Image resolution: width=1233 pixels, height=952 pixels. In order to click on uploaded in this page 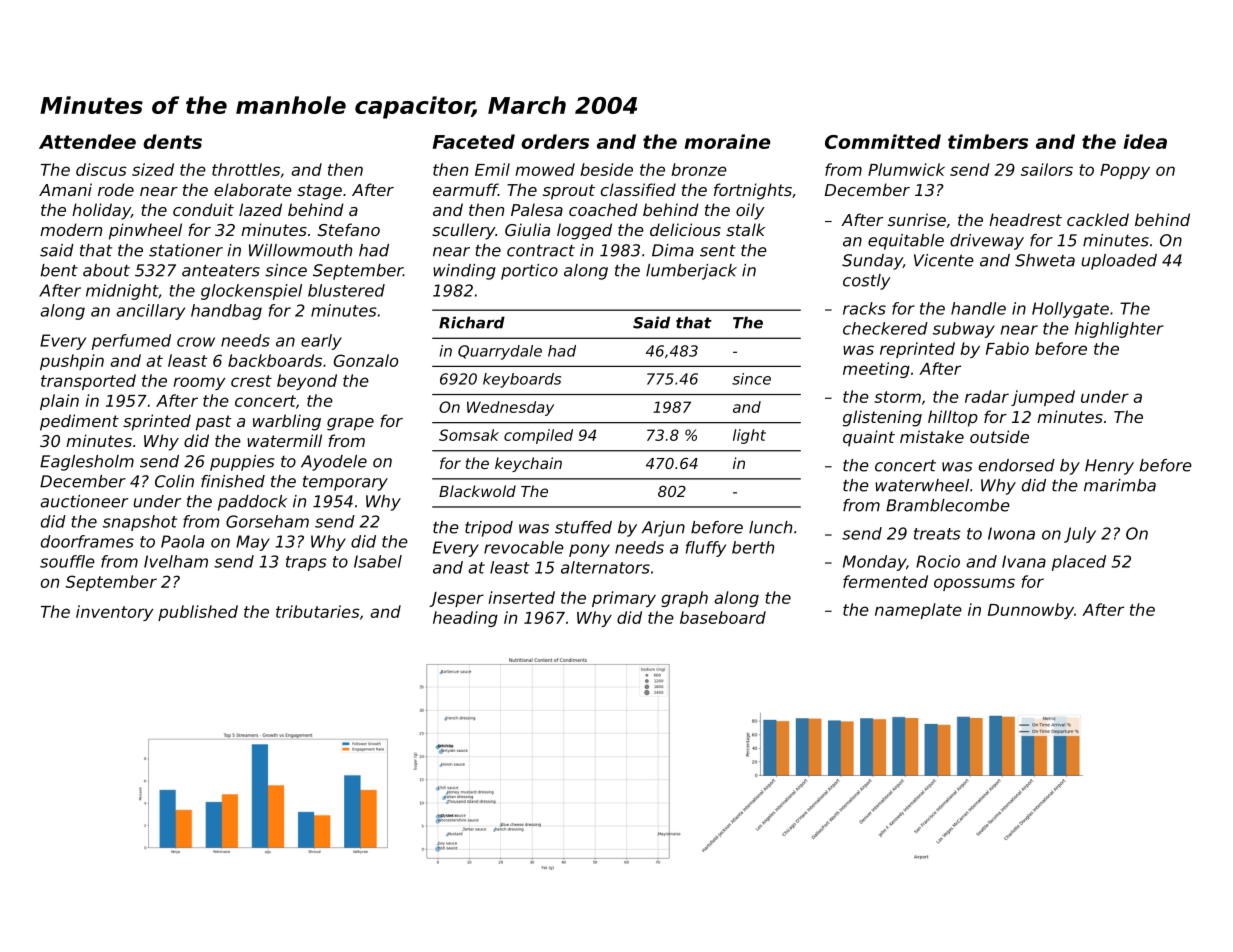, I will do `click(1119, 262)`.
